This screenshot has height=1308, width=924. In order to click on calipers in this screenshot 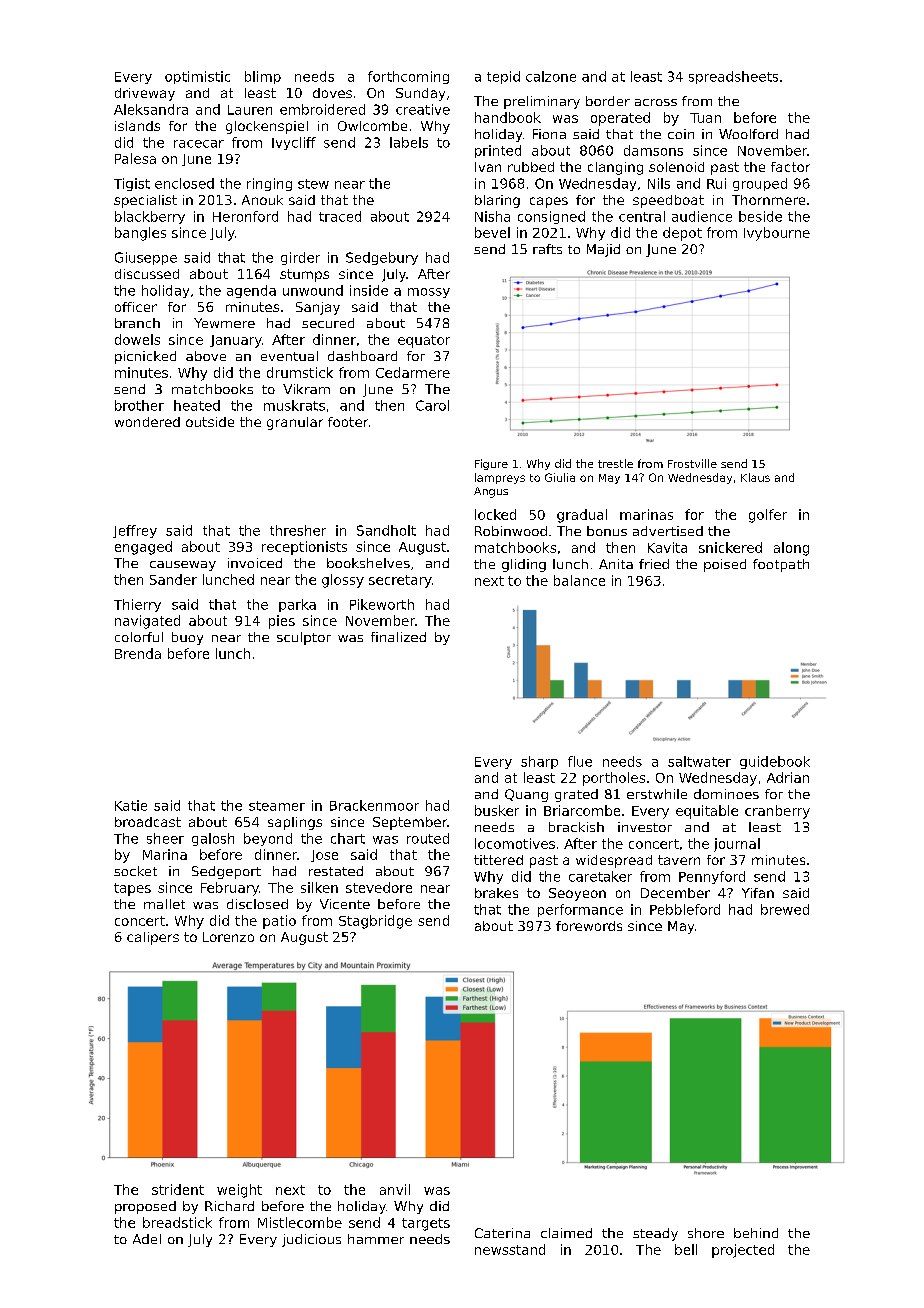, I will do `click(153, 938)`.
